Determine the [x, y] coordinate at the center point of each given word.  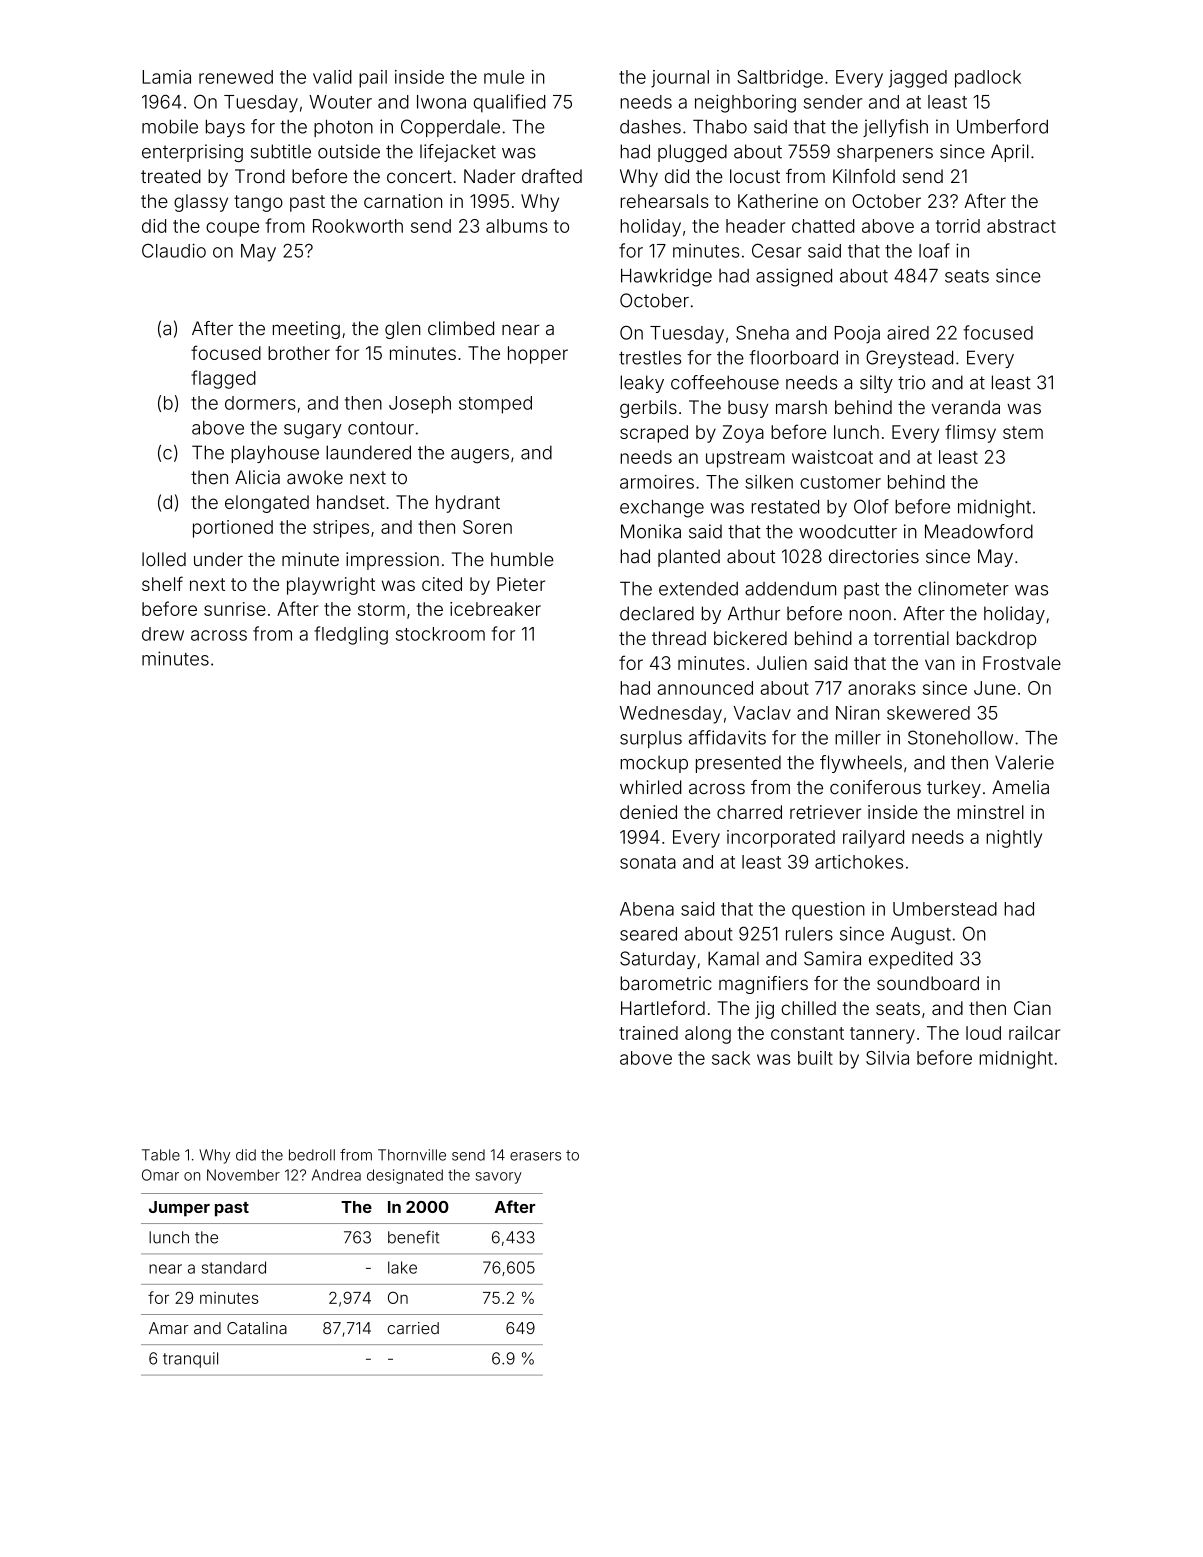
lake [402, 1267]
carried [413, 1328]
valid [332, 77]
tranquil [190, 1360]
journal [680, 79]
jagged [918, 79]
